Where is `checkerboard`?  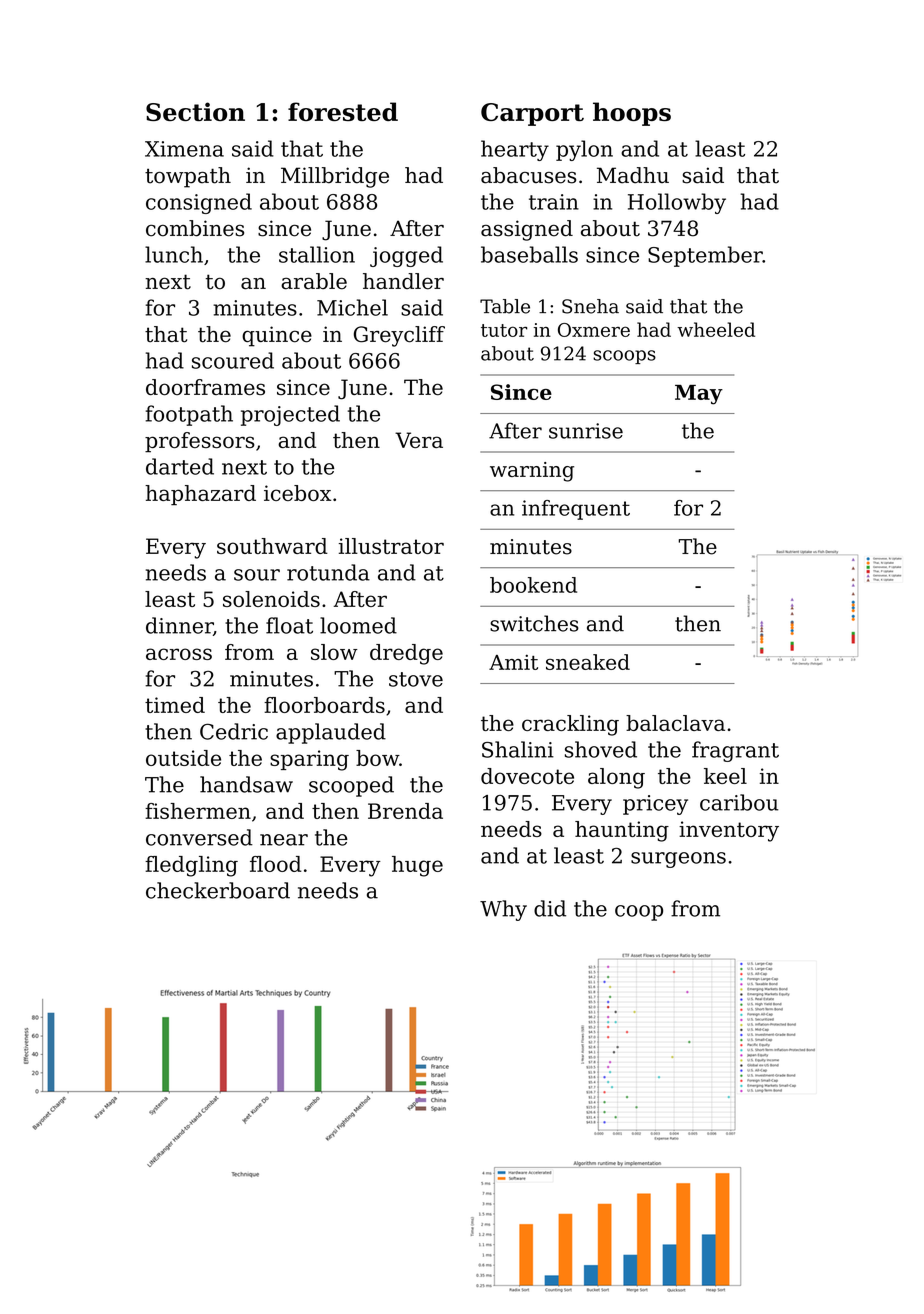 checkerboard is located at coordinates (218, 890).
